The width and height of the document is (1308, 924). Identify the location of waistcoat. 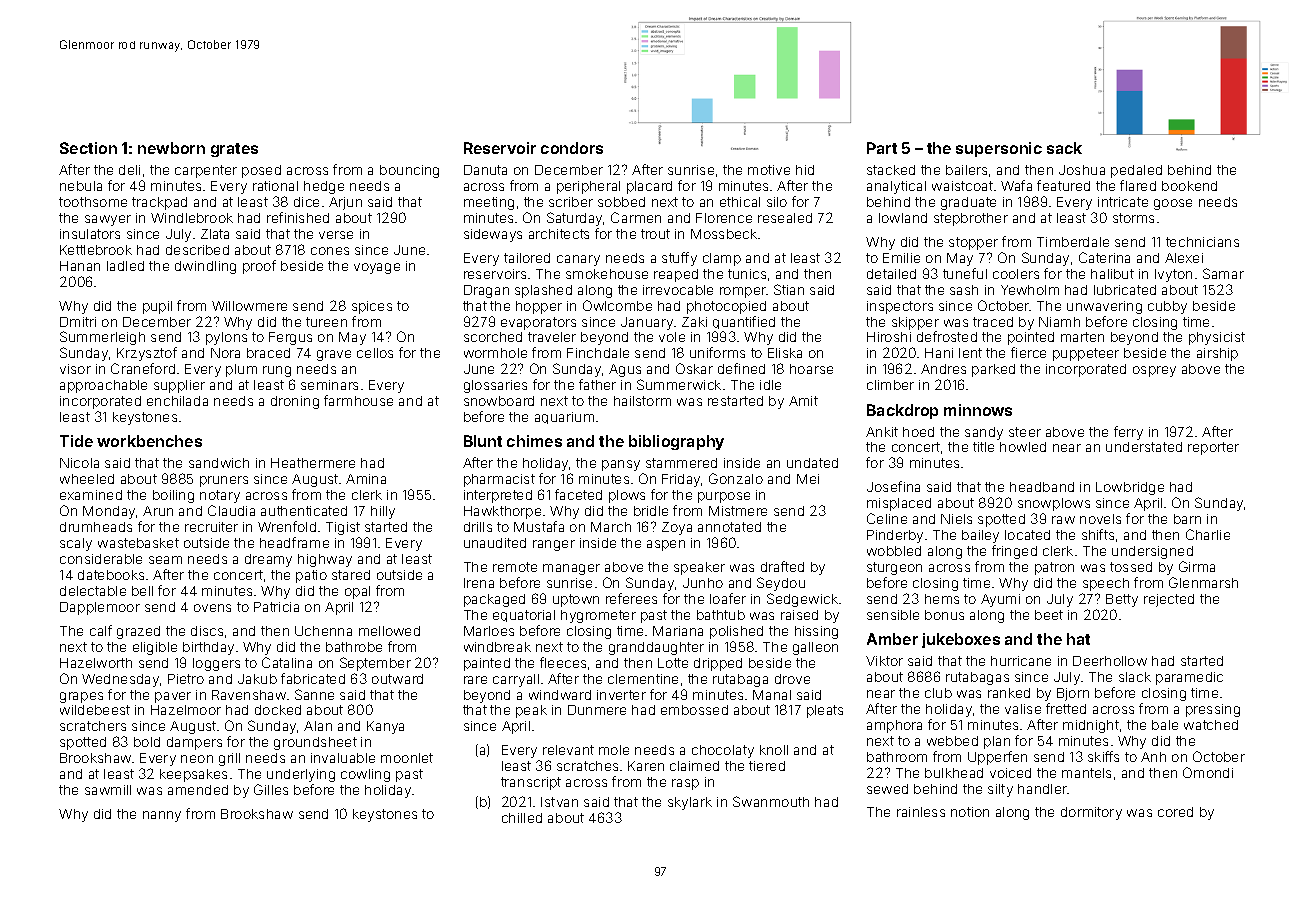
(962, 186).
